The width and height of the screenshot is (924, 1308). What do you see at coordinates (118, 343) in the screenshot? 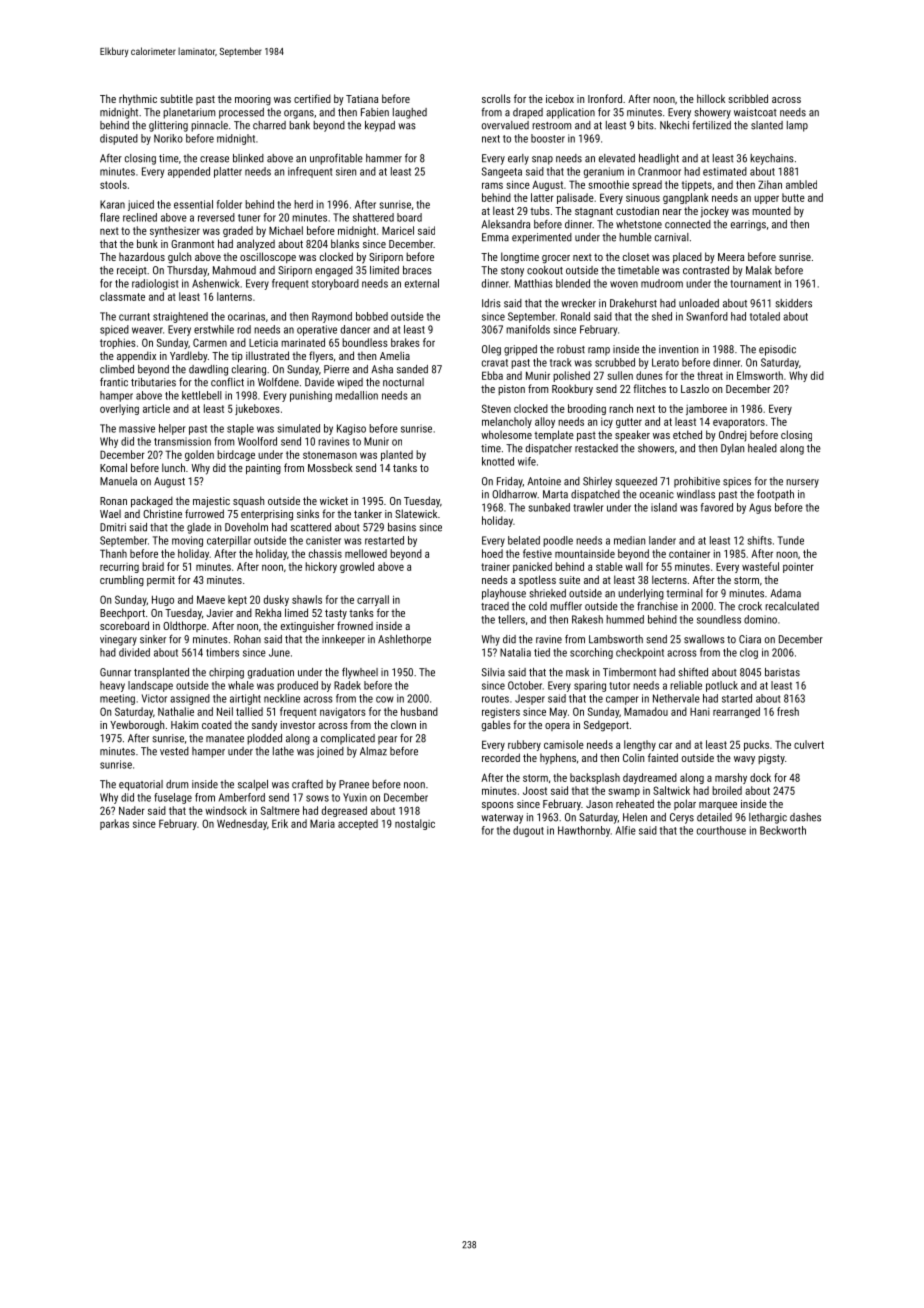
I see `trophies` at bounding box center [118, 343].
